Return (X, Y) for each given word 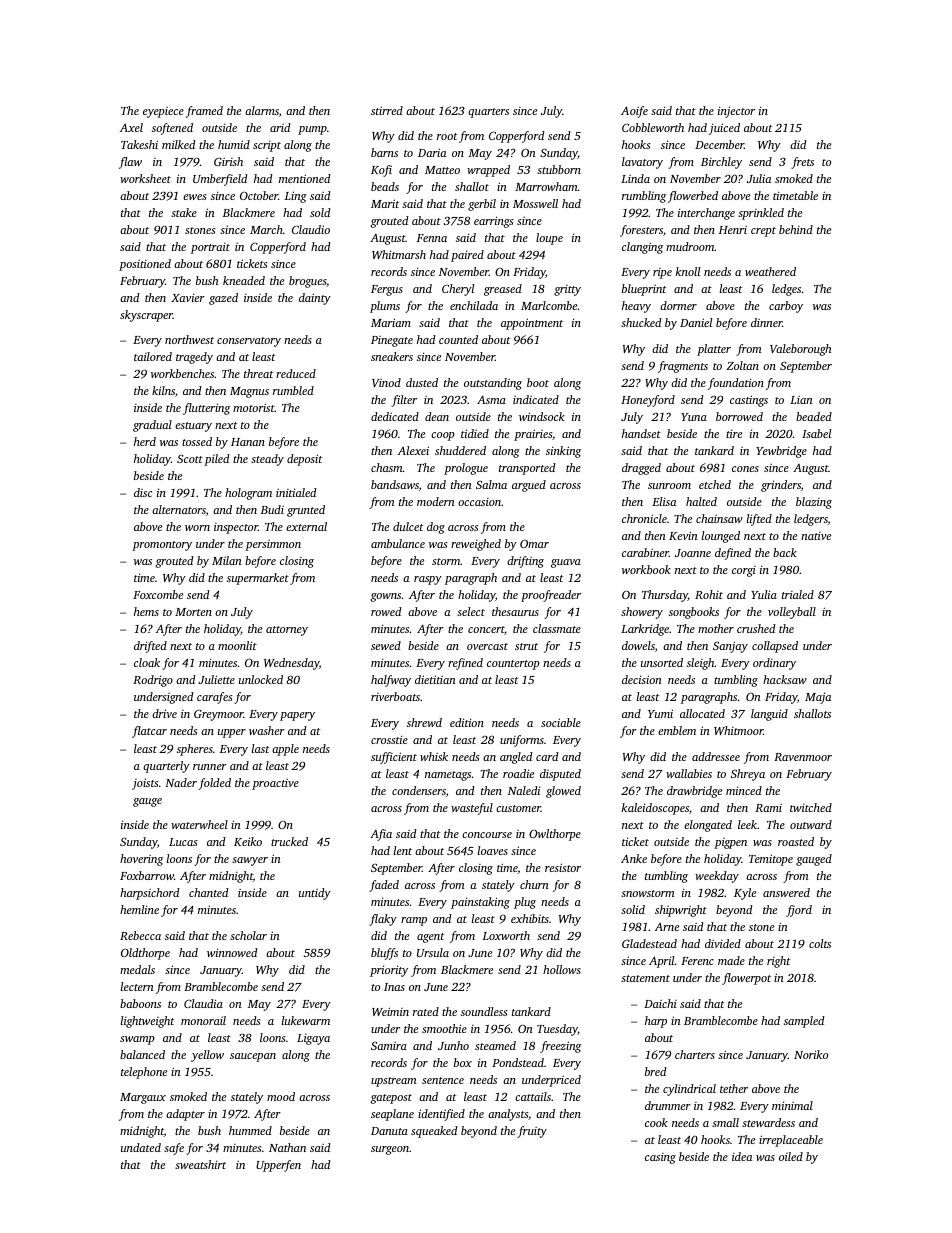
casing (660, 1158)
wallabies (689, 773)
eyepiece (163, 112)
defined (733, 554)
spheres (195, 750)
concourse (487, 835)
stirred (387, 110)
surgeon (390, 1150)
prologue (466, 469)
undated (141, 1147)
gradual (152, 426)
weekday (717, 877)
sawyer (250, 861)
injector (736, 112)
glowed (563, 792)
